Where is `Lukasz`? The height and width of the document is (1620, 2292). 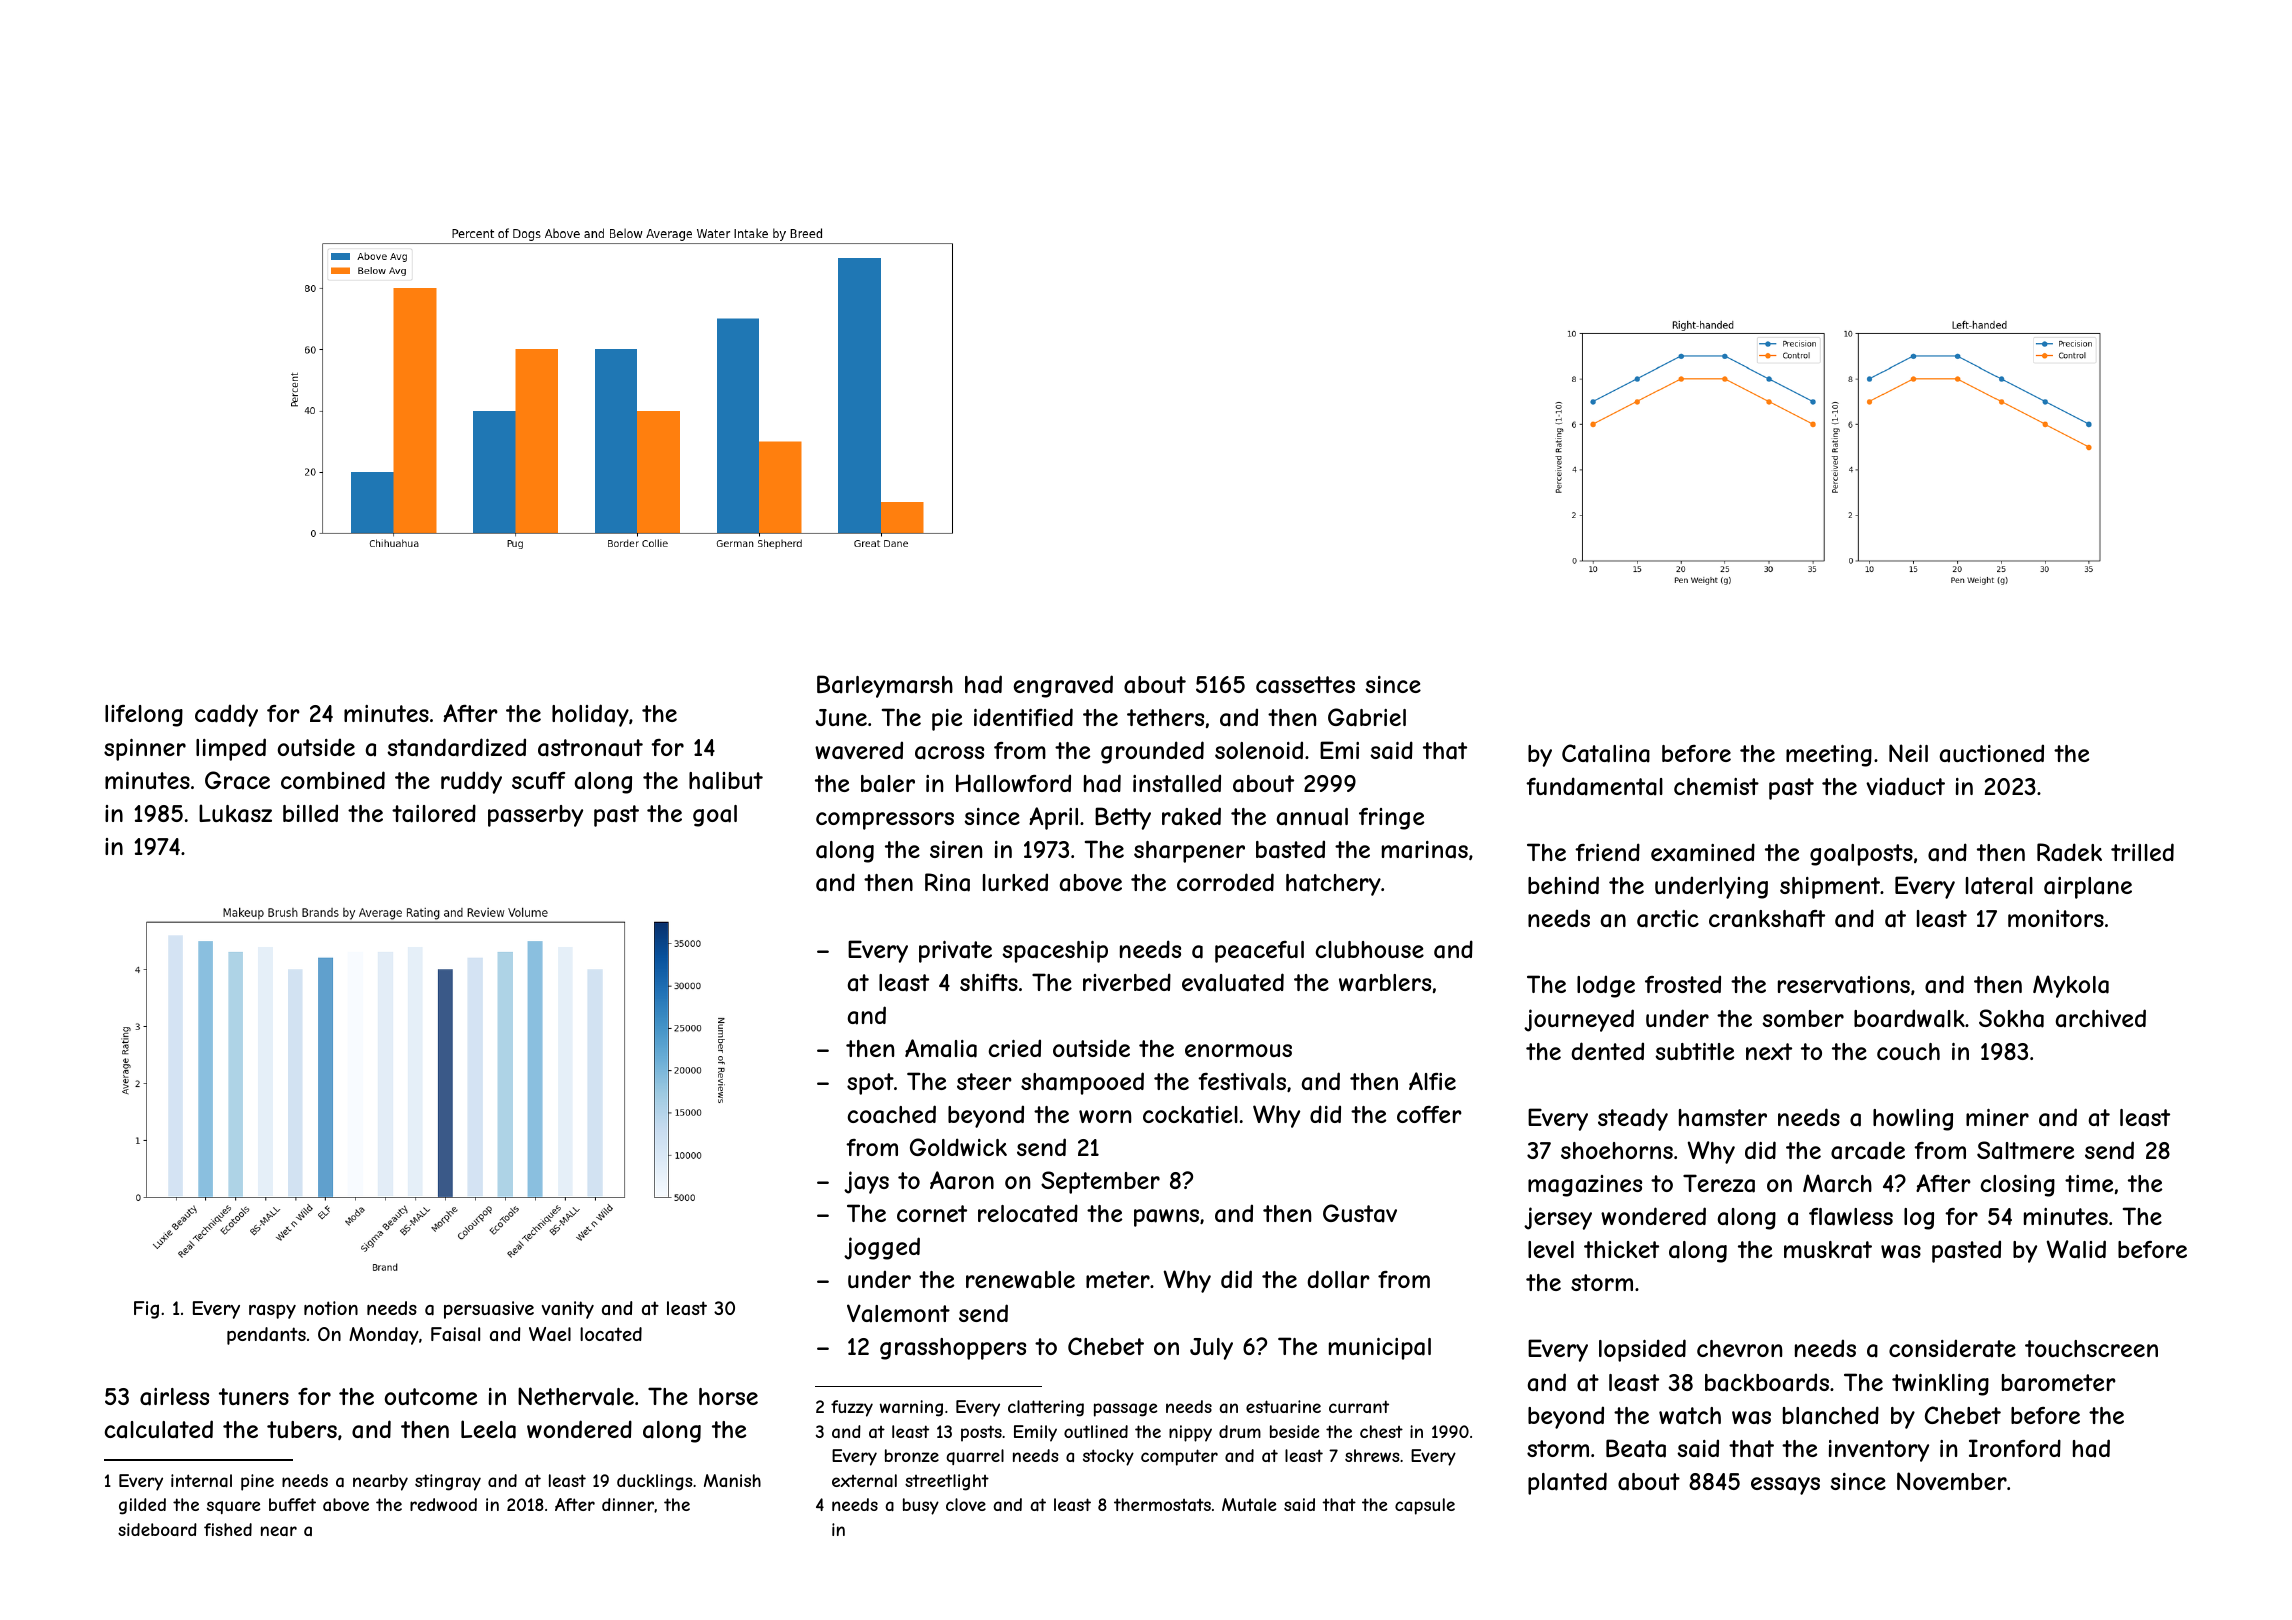 Lukasz is located at coordinates (235, 813).
